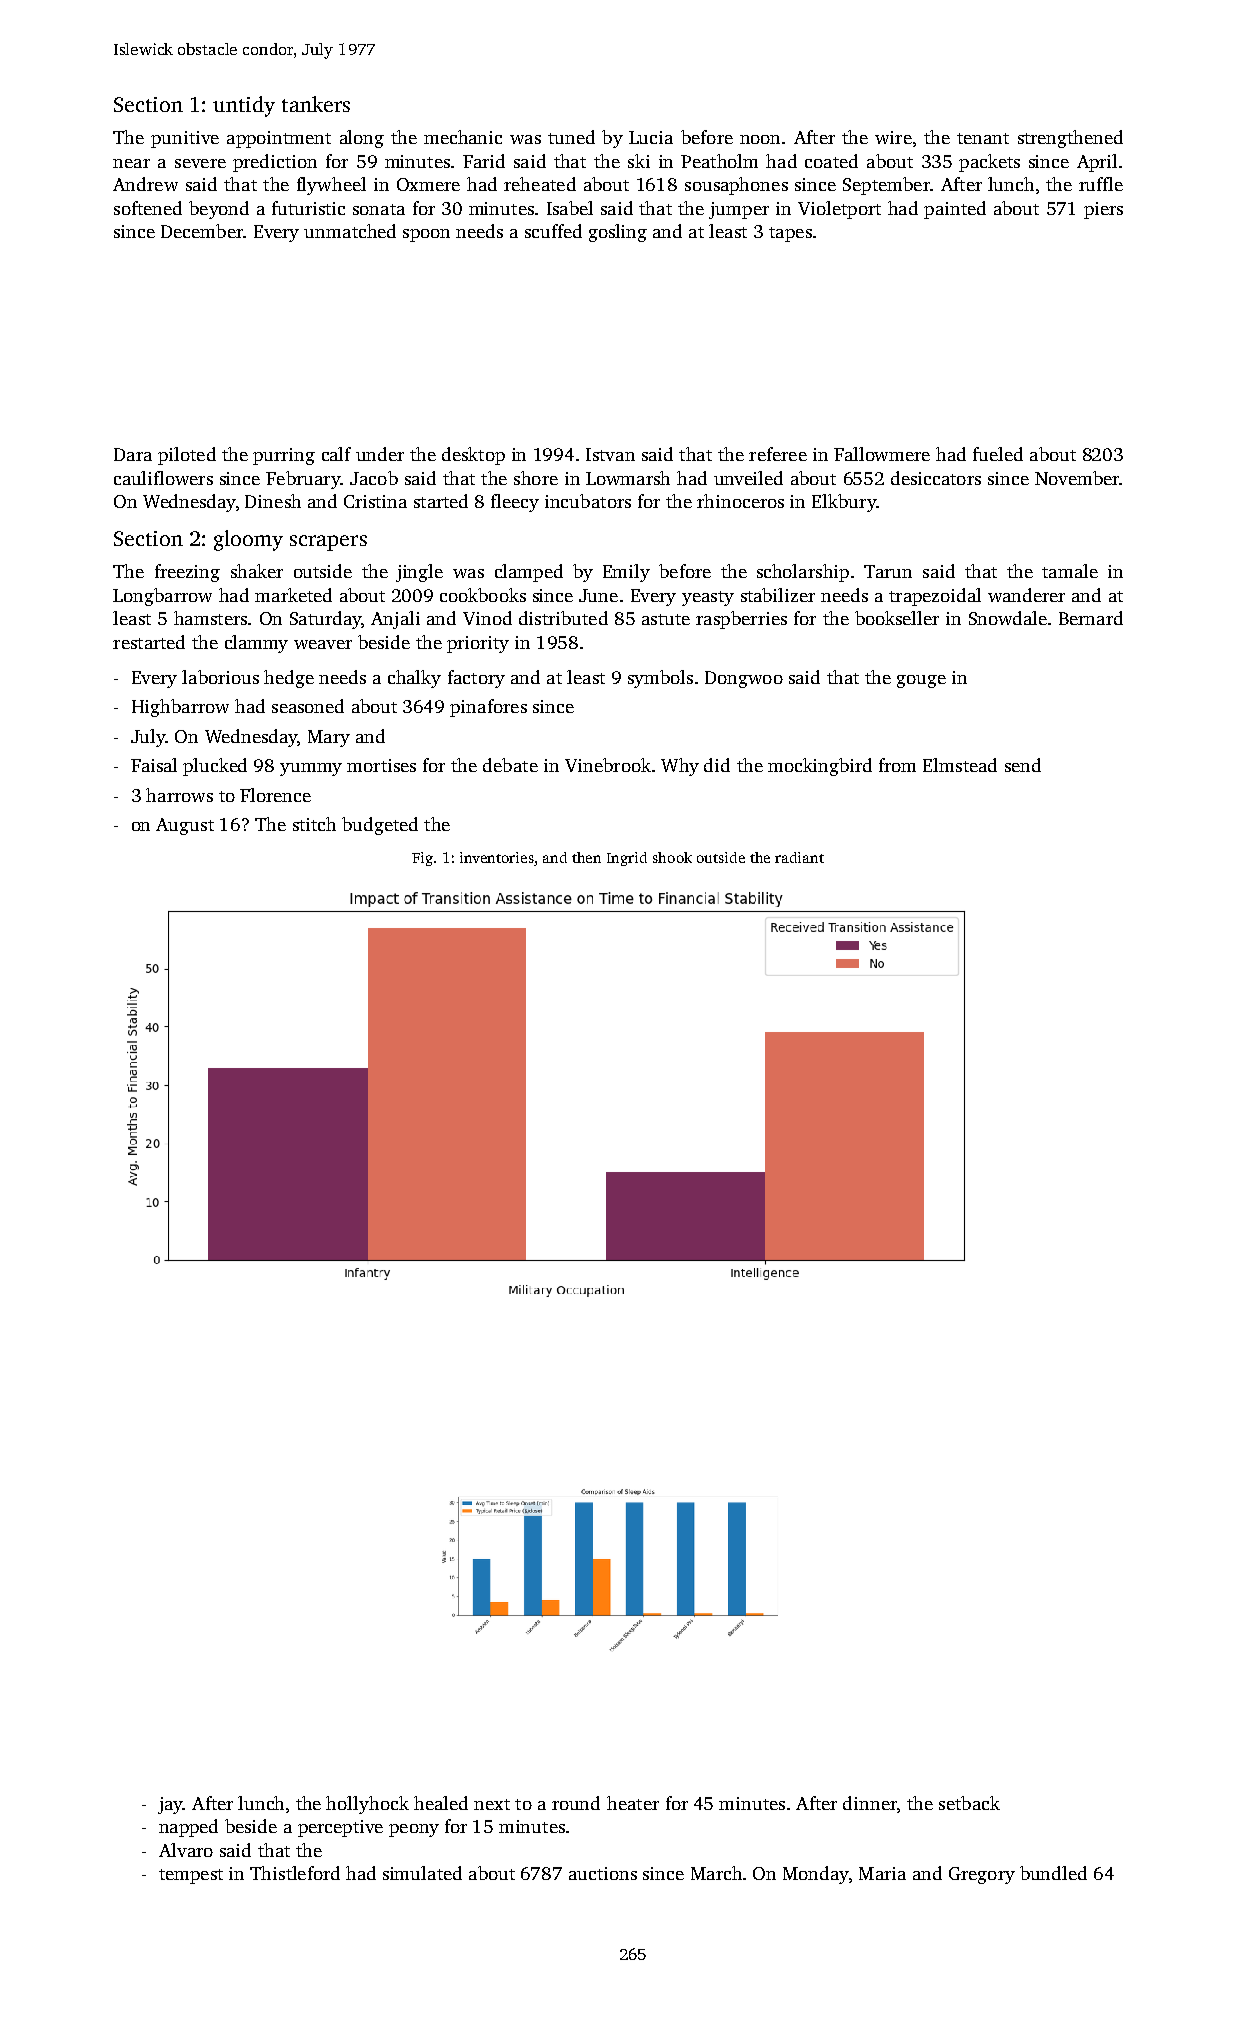 Image resolution: width=1237 pixels, height=2037 pixels. I want to click on mockingbird, so click(820, 767).
